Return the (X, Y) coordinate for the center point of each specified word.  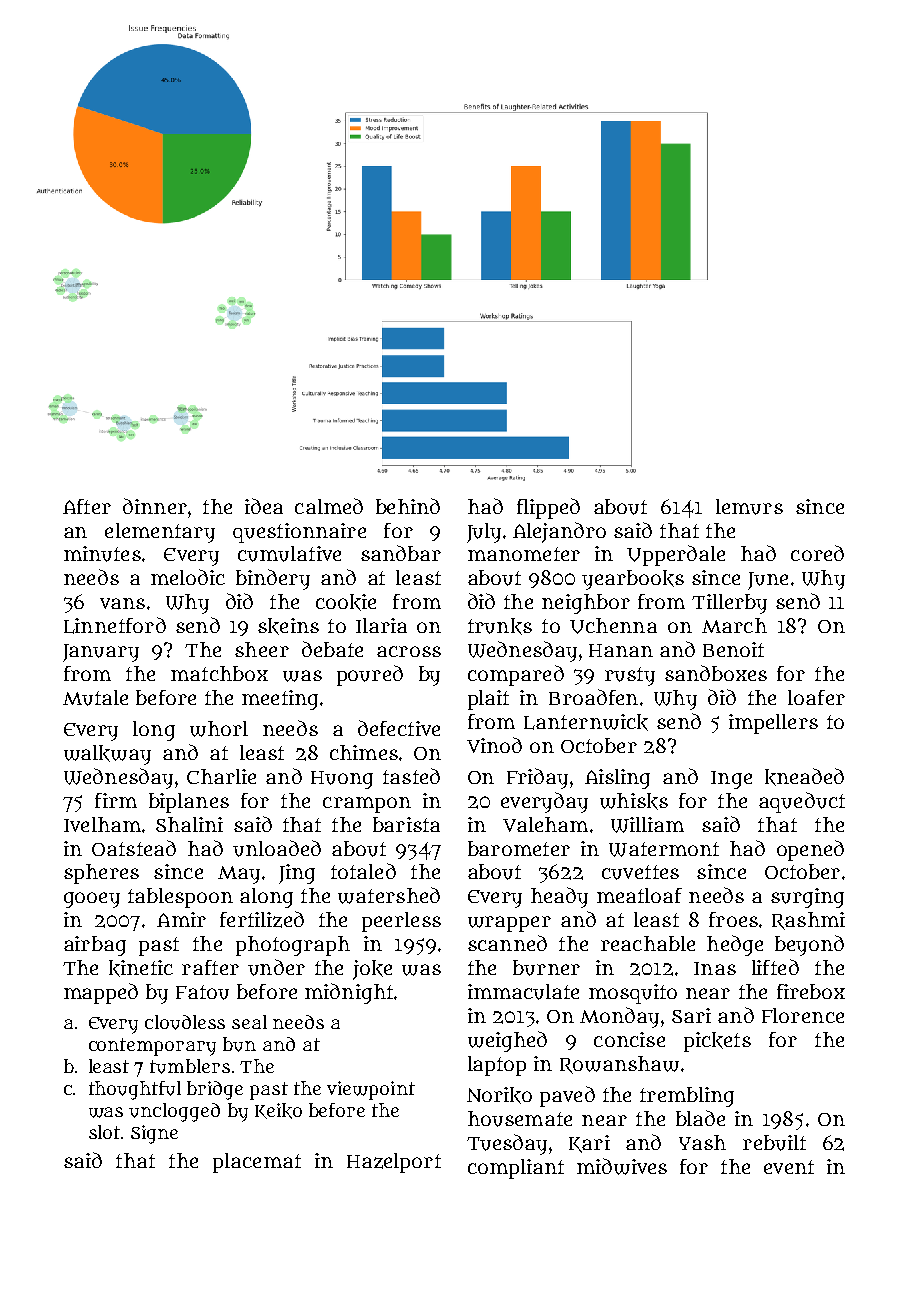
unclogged (174, 1112)
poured (370, 675)
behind (408, 506)
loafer (816, 697)
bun (239, 1044)
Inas (715, 968)
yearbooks (633, 580)
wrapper (509, 924)
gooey (92, 900)
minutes (102, 554)
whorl (219, 729)
